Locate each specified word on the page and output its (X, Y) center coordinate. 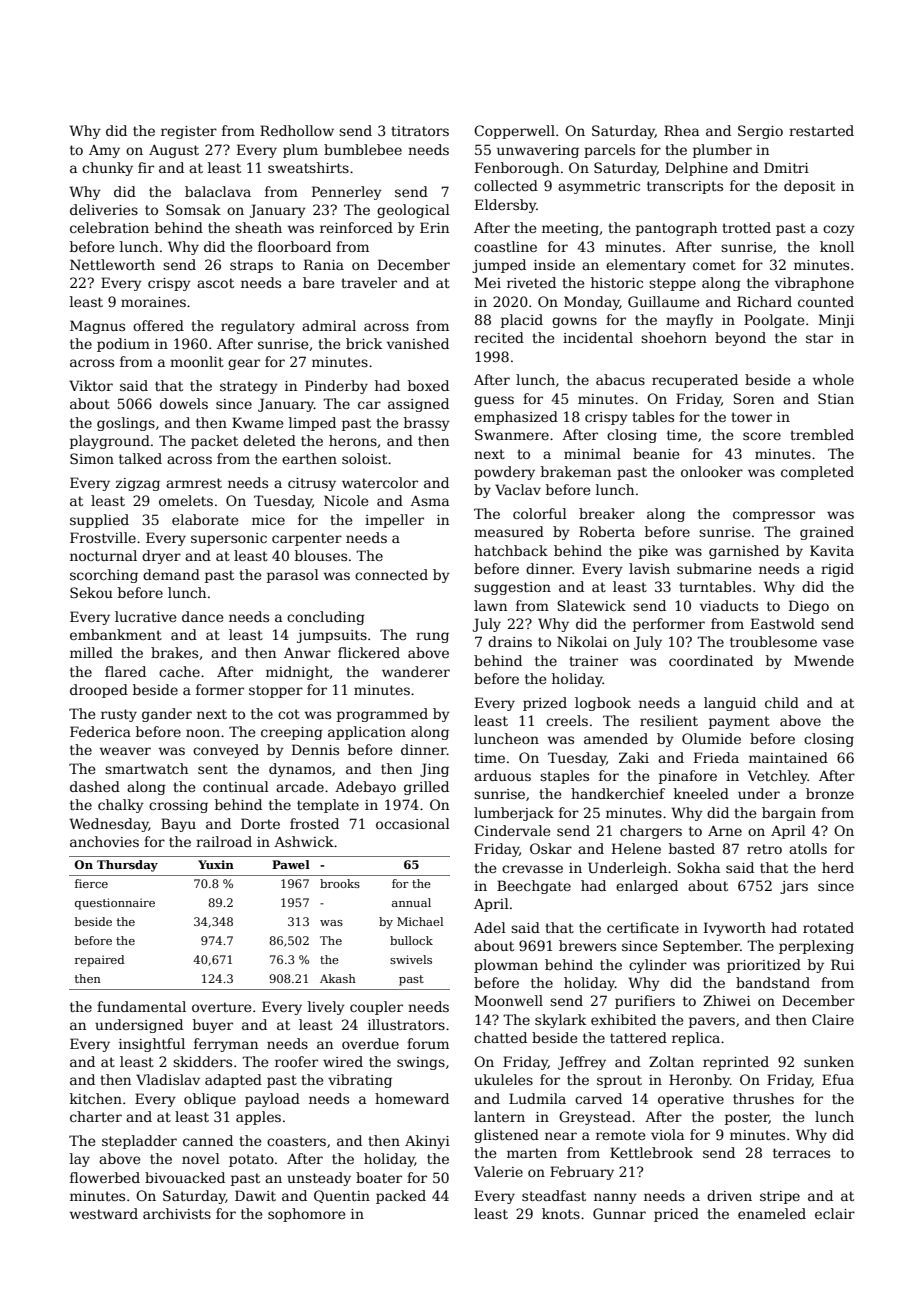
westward (104, 1213)
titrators (420, 131)
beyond (740, 339)
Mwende (824, 660)
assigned (418, 405)
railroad (224, 841)
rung (432, 637)
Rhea (681, 130)
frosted (314, 823)
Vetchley (778, 777)
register (189, 132)
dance (202, 616)
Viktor (91, 385)
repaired (100, 961)
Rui (842, 964)
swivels (411, 959)
